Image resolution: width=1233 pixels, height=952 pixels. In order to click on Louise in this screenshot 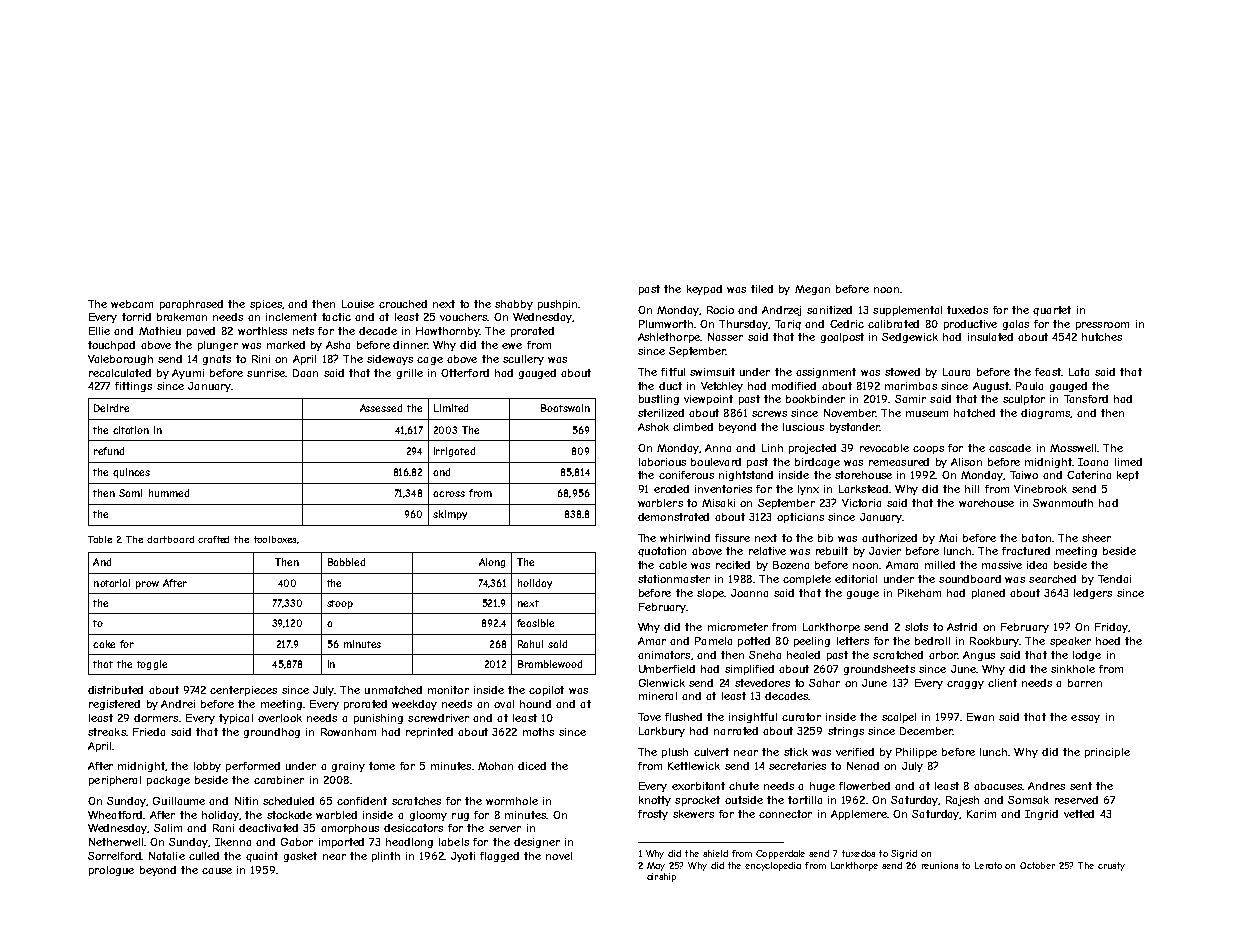, I will do `click(358, 304)`.
